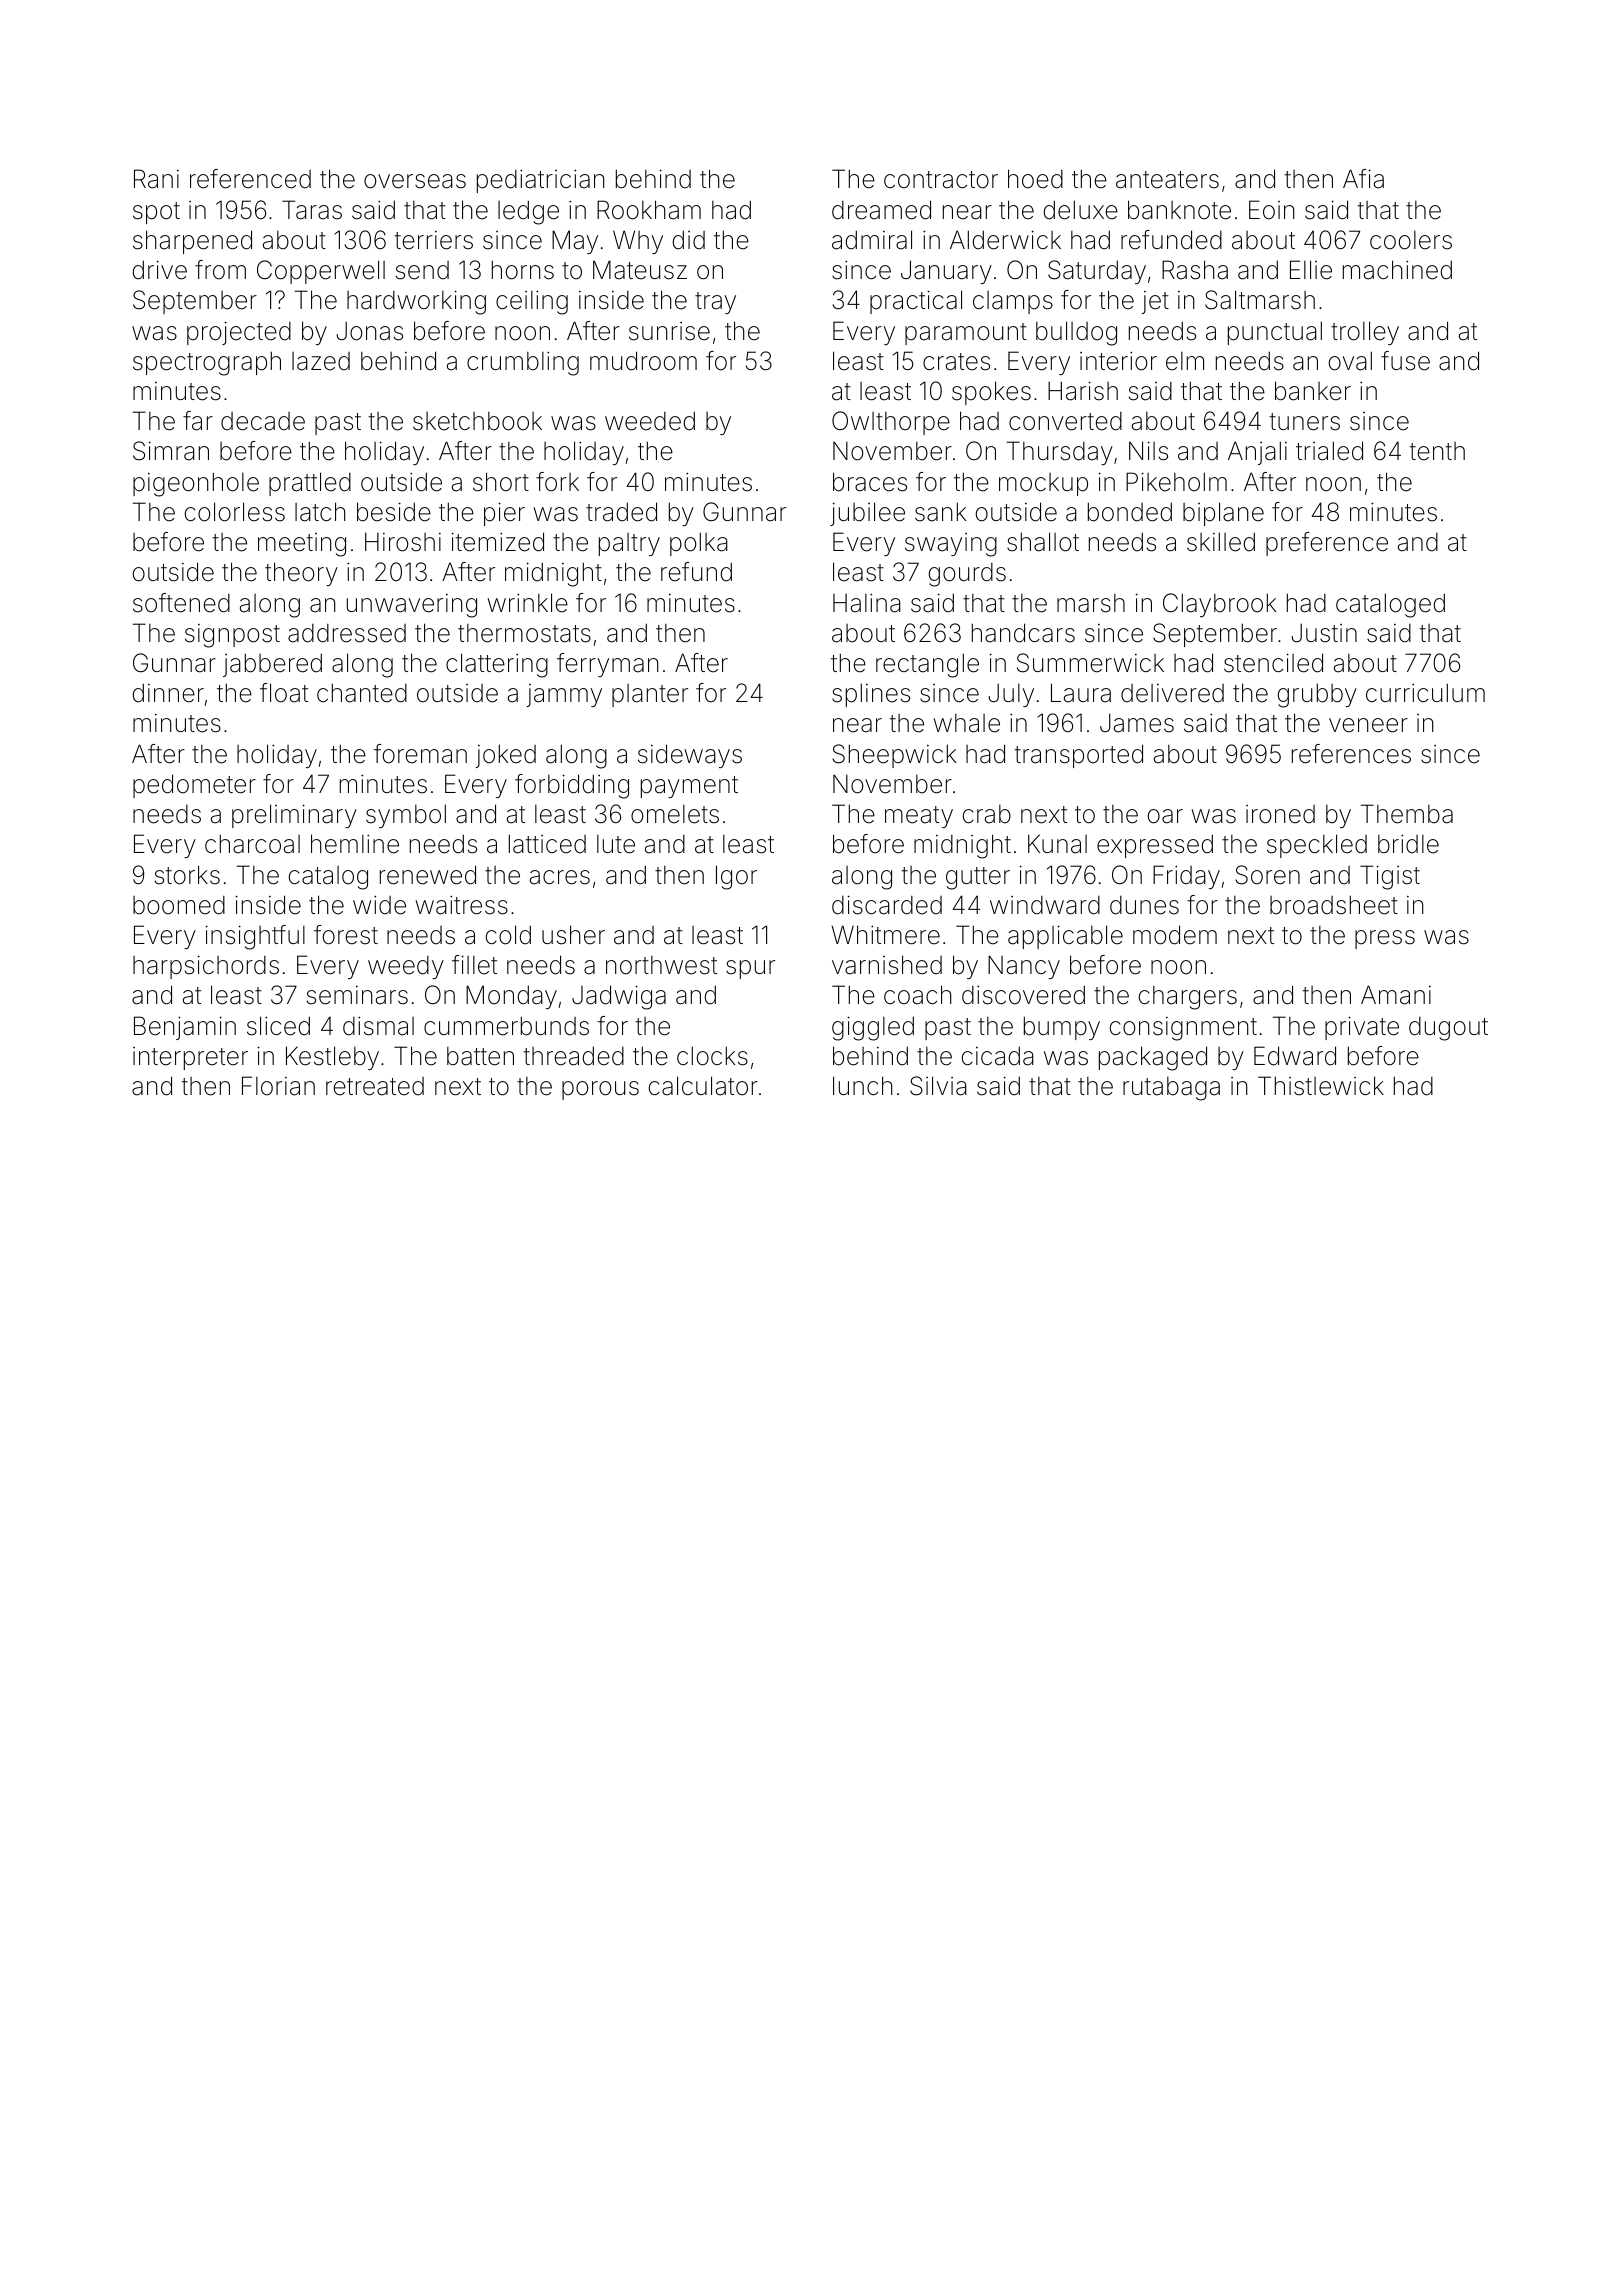 The image size is (1620, 2292). I want to click on grubby, so click(1317, 695).
